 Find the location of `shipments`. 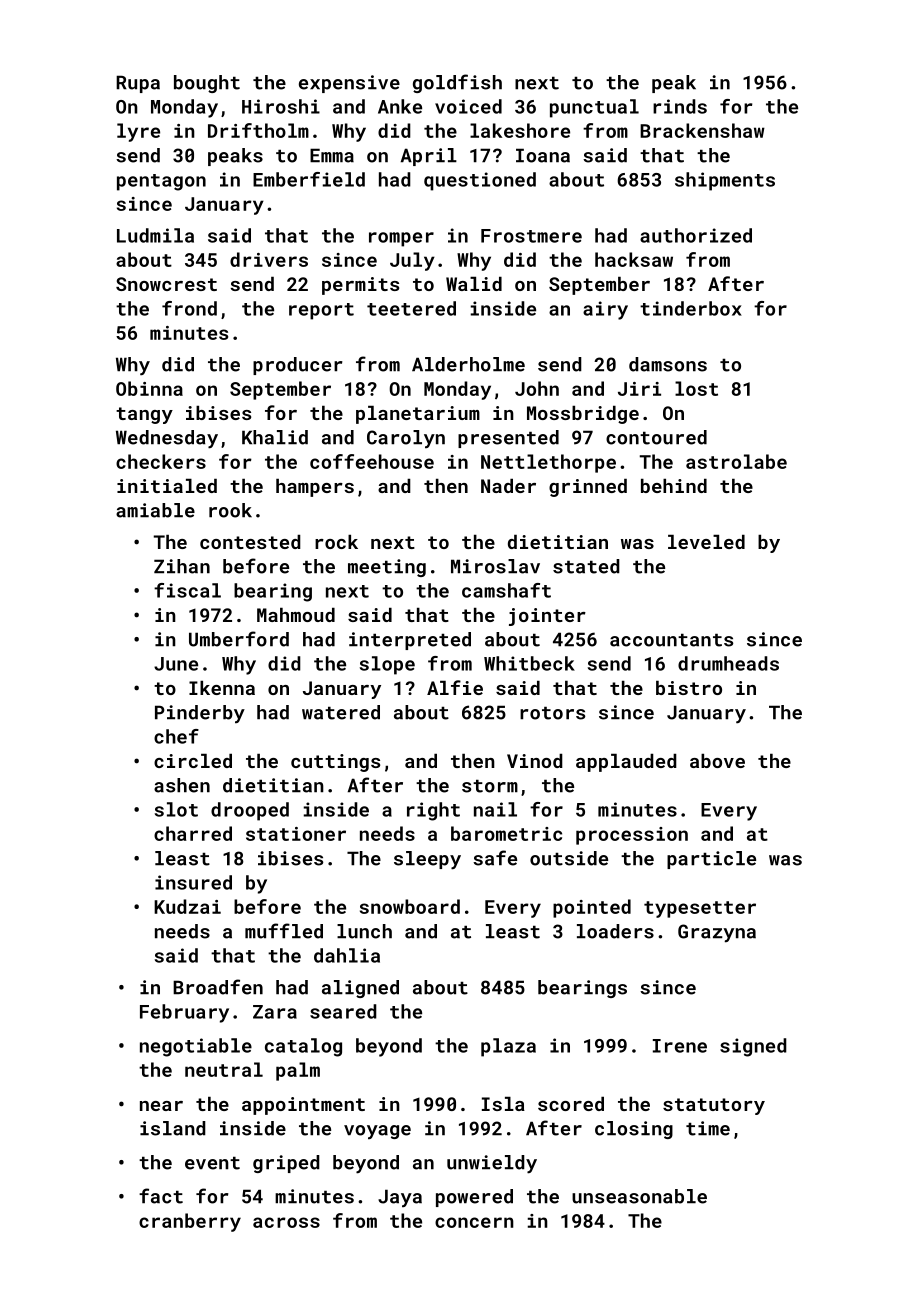

shipments is located at coordinates (725, 181).
